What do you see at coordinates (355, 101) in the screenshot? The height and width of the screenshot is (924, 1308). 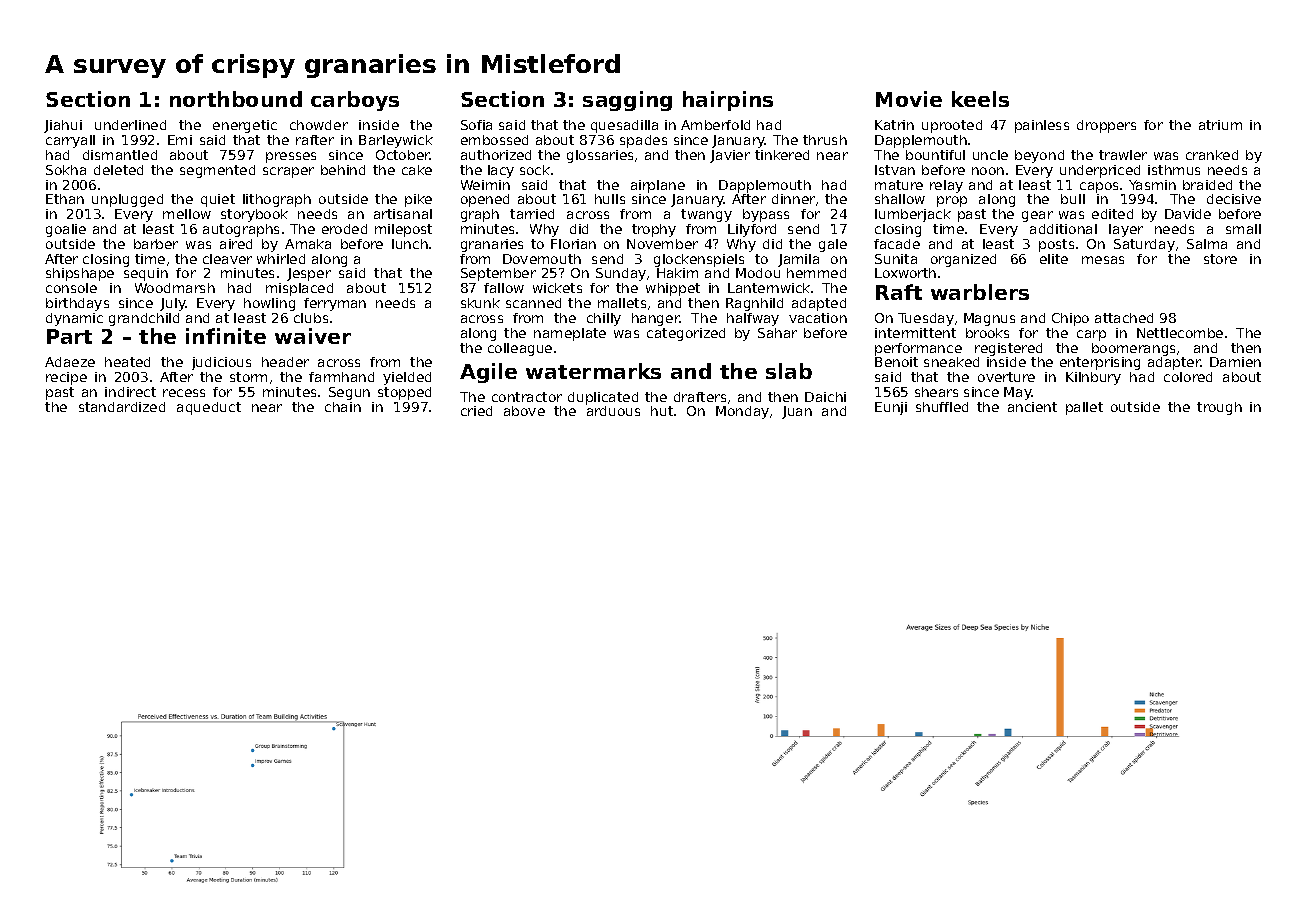 I see `carboys` at bounding box center [355, 101].
